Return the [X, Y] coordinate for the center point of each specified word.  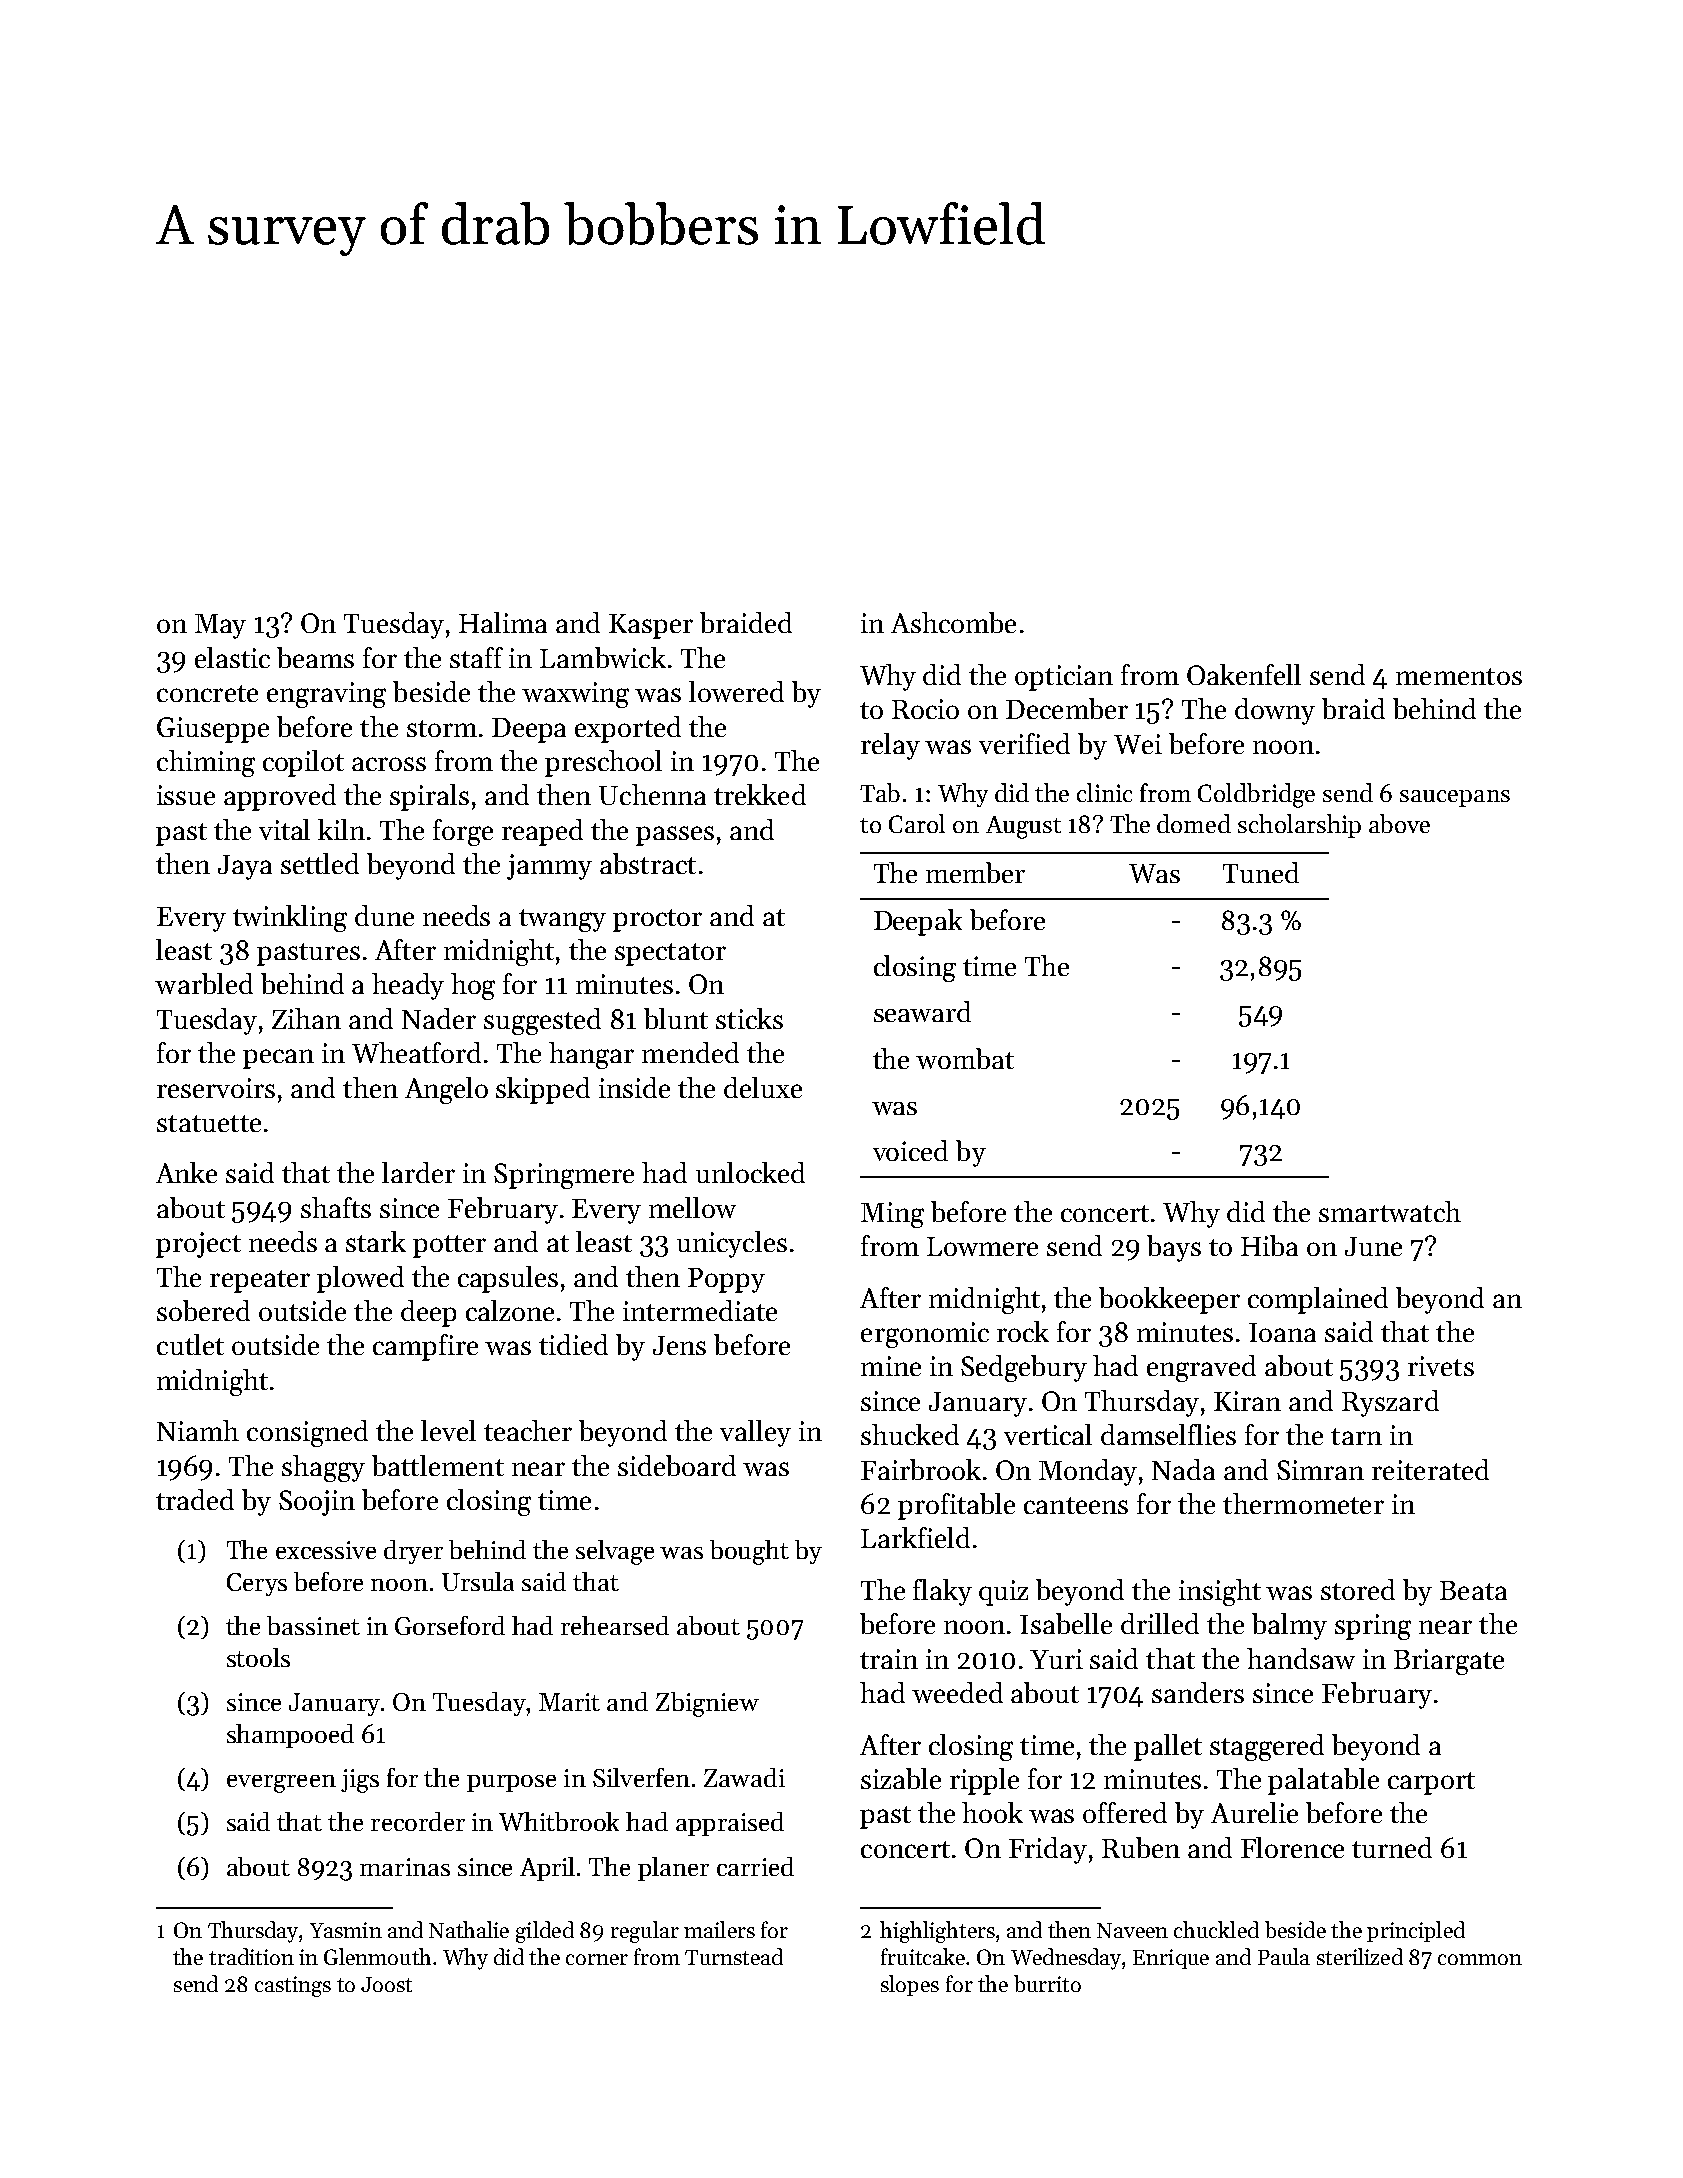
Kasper [651, 626]
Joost [386, 1984]
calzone [510, 1310]
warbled [204, 983]
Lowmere [982, 1246]
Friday [1048, 1850]
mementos [1459, 676]
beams [315, 657]
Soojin [317, 1503]
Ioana [1282, 1332]
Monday [1088, 1472]
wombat [965, 1058]
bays [1174, 1248]
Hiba [1269, 1245]
